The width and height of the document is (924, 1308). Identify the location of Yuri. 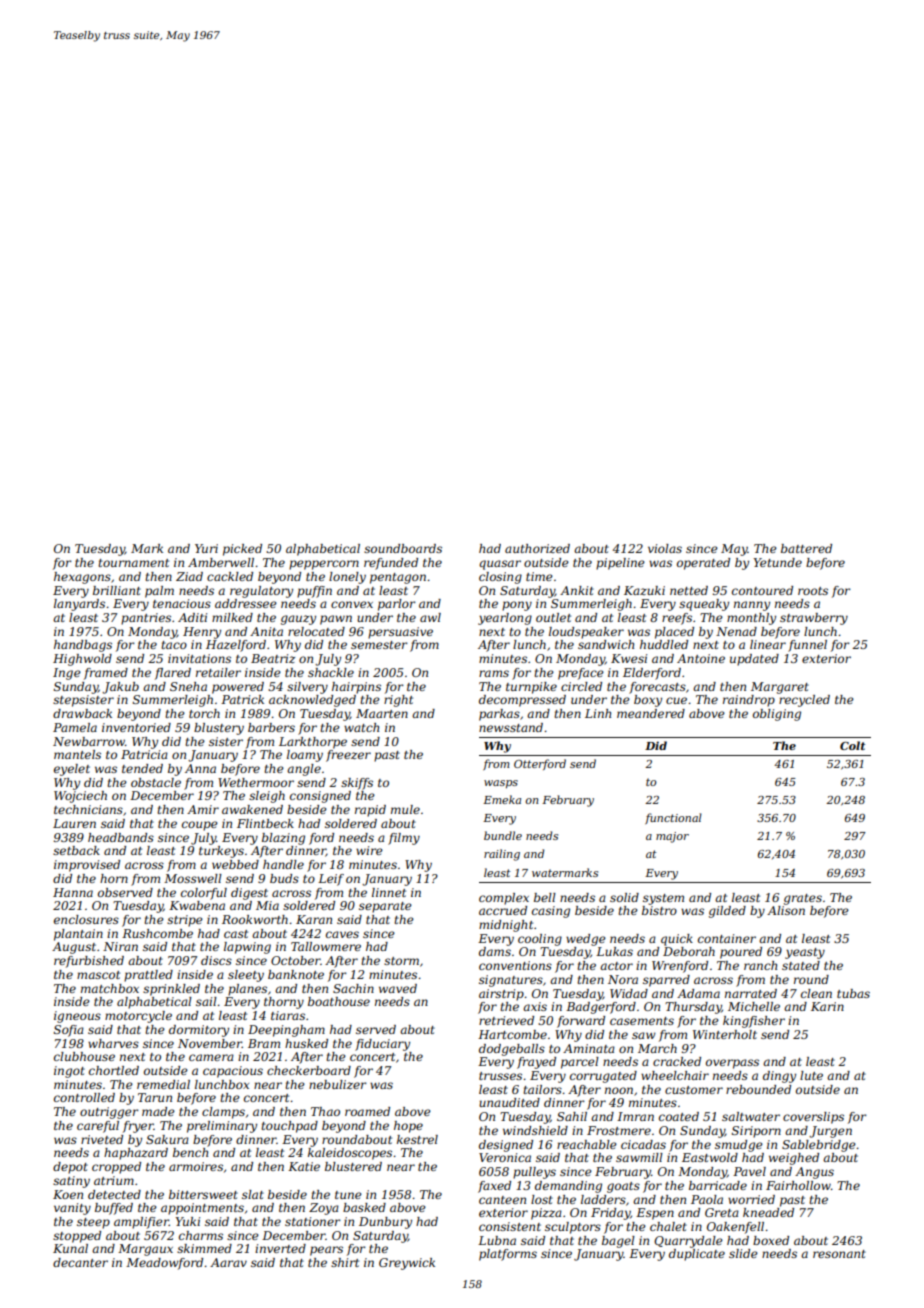
(206, 548).
